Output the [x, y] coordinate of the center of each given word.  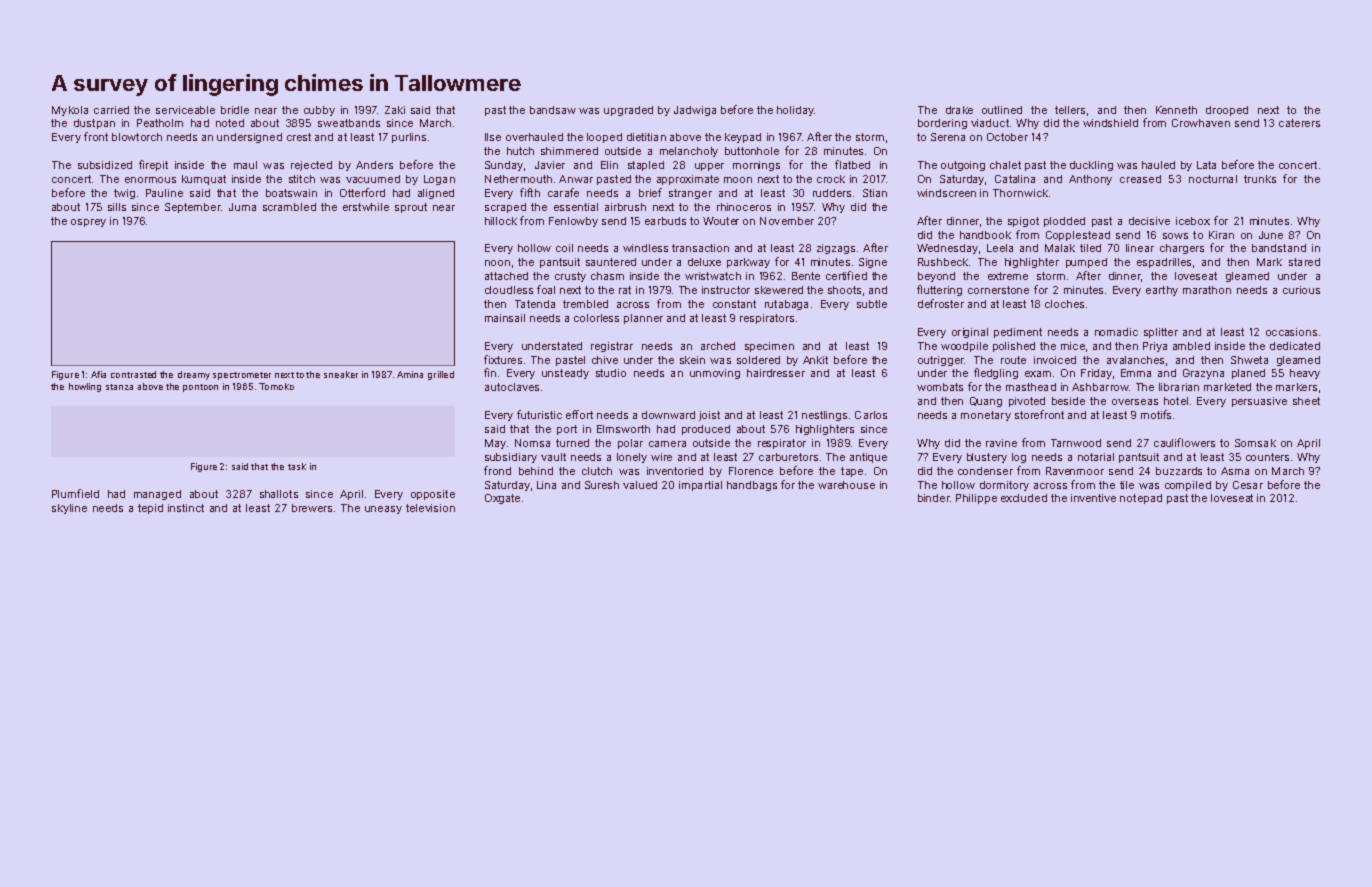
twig [124, 194]
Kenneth [1176, 110]
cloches [1064, 304]
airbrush [625, 207]
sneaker [341, 374]
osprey [88, 223]
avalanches [1135, 360]
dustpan [94, 124]
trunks [1260, 179]
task [297, 466]
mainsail [505, 318]
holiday [795, 111]
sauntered [611, 262]
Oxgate [502, 499]
